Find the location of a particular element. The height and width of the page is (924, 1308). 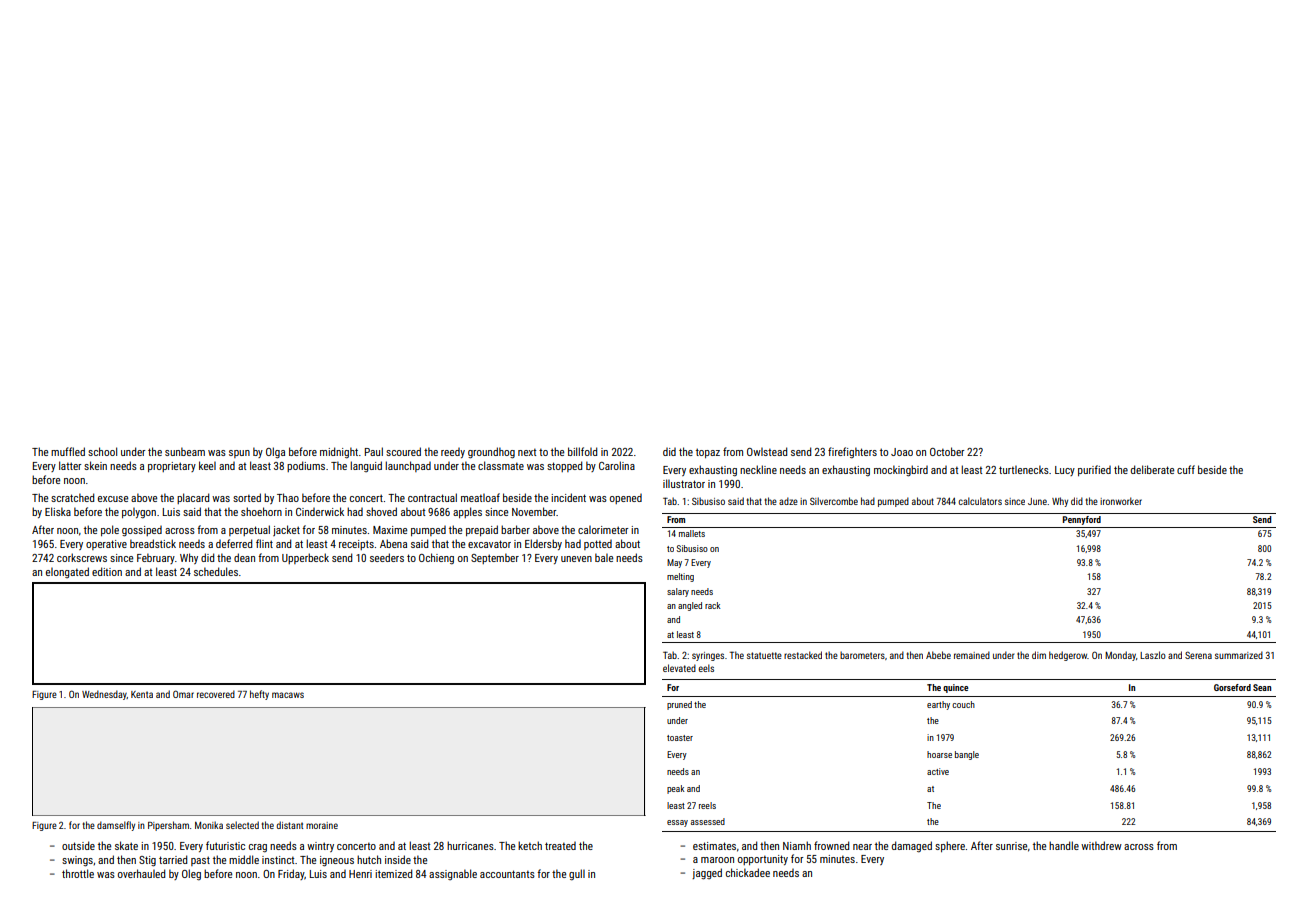

placard is located at coordinates (193, 498).
